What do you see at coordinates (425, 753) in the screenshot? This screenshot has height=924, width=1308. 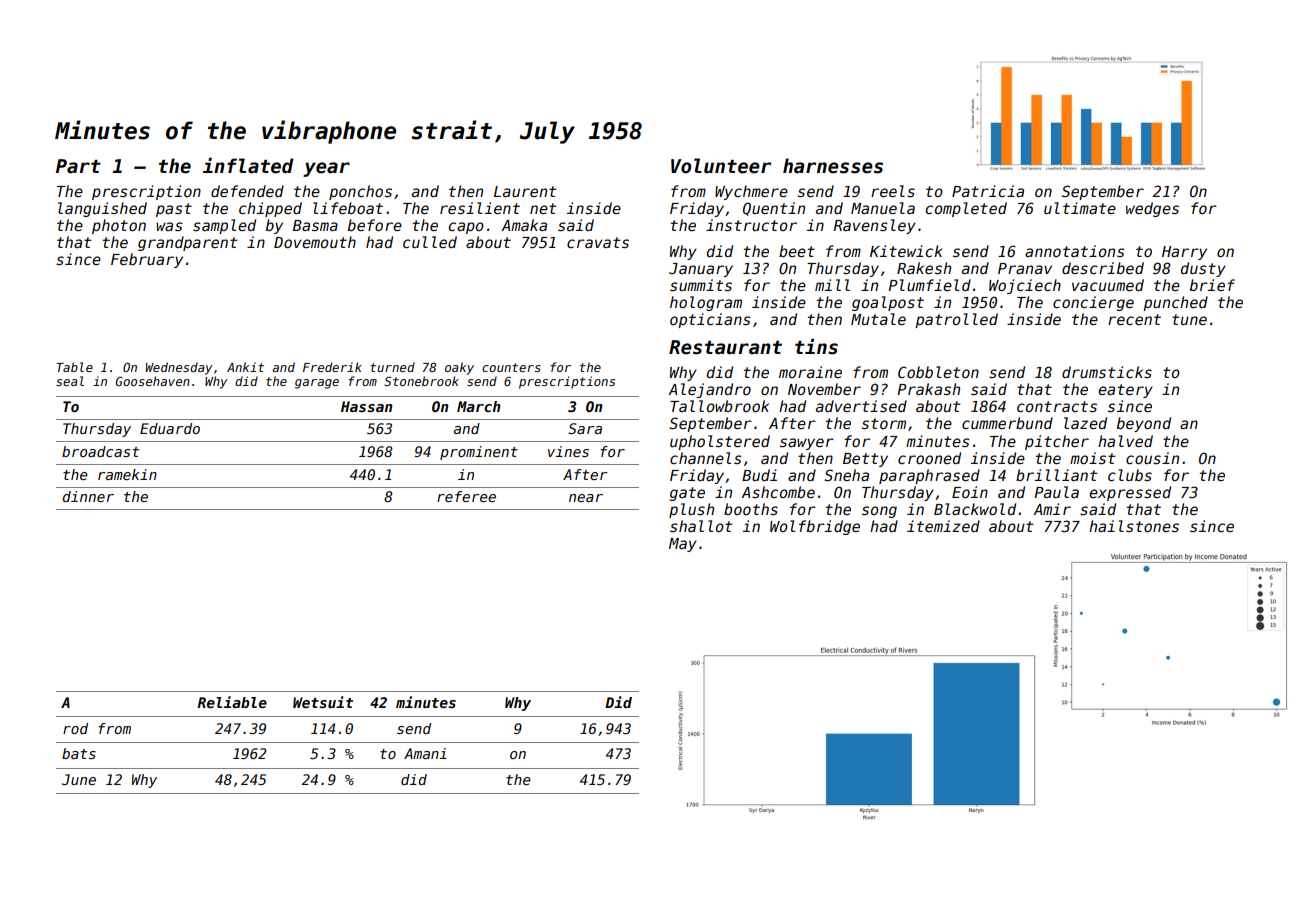 I see `Amani` at bounding box center [425, 753].
